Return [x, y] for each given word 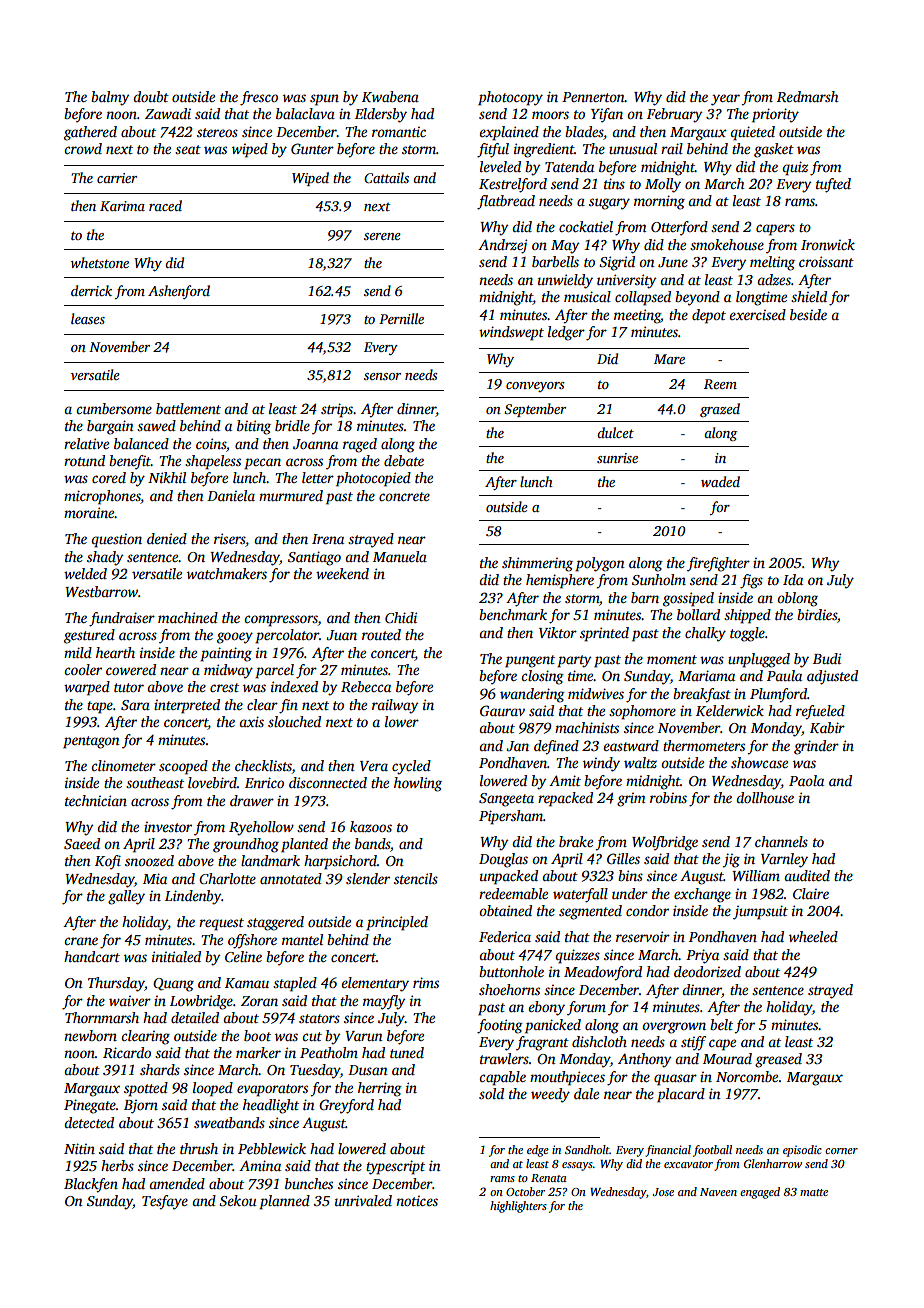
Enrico [264, 782]
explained [509, 133]
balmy [110, 98]
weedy [550, 1095]
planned [284, 1202]
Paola [806, 780]
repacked [565, 799]
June [673, 262]
